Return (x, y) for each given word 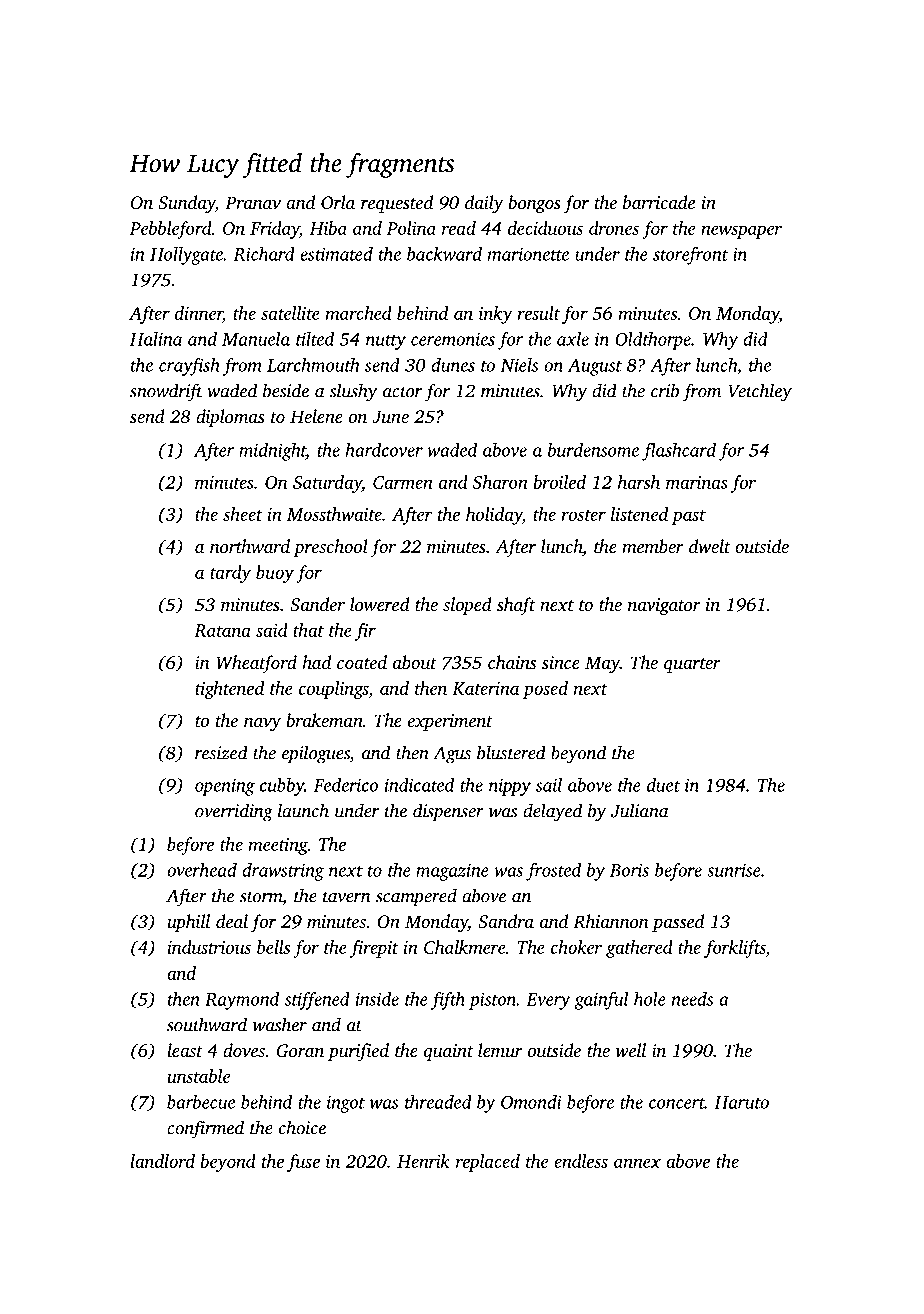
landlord (162, 1161)
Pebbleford (171, 230)
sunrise (734, 870)
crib (665, 390)
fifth (448, 1001)
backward (444, 254)
